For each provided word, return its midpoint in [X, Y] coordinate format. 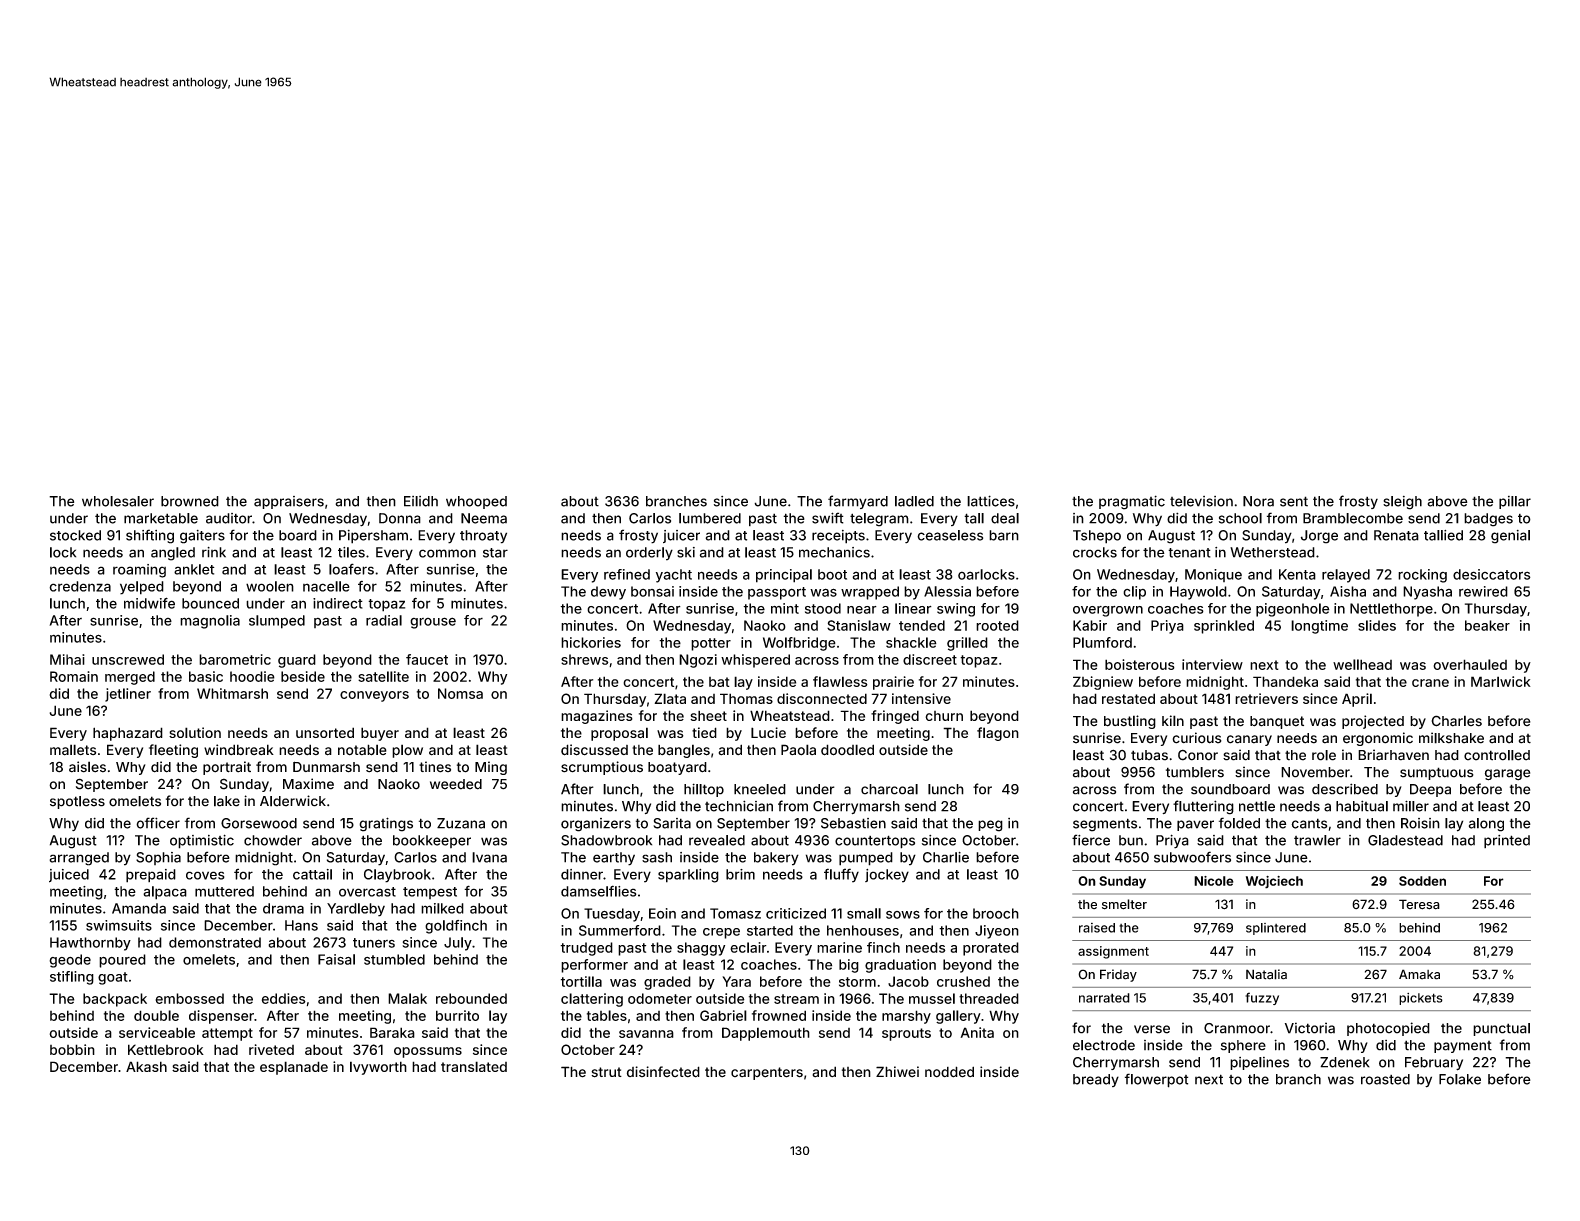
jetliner [128, 695]
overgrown [1108, 611]
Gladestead [1405, 840]
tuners [374, 943]
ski [686, 552]
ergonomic [1378, 739]
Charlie [946, 857]
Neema [484, 518]
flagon [998, 734]
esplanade [294, 1068]
